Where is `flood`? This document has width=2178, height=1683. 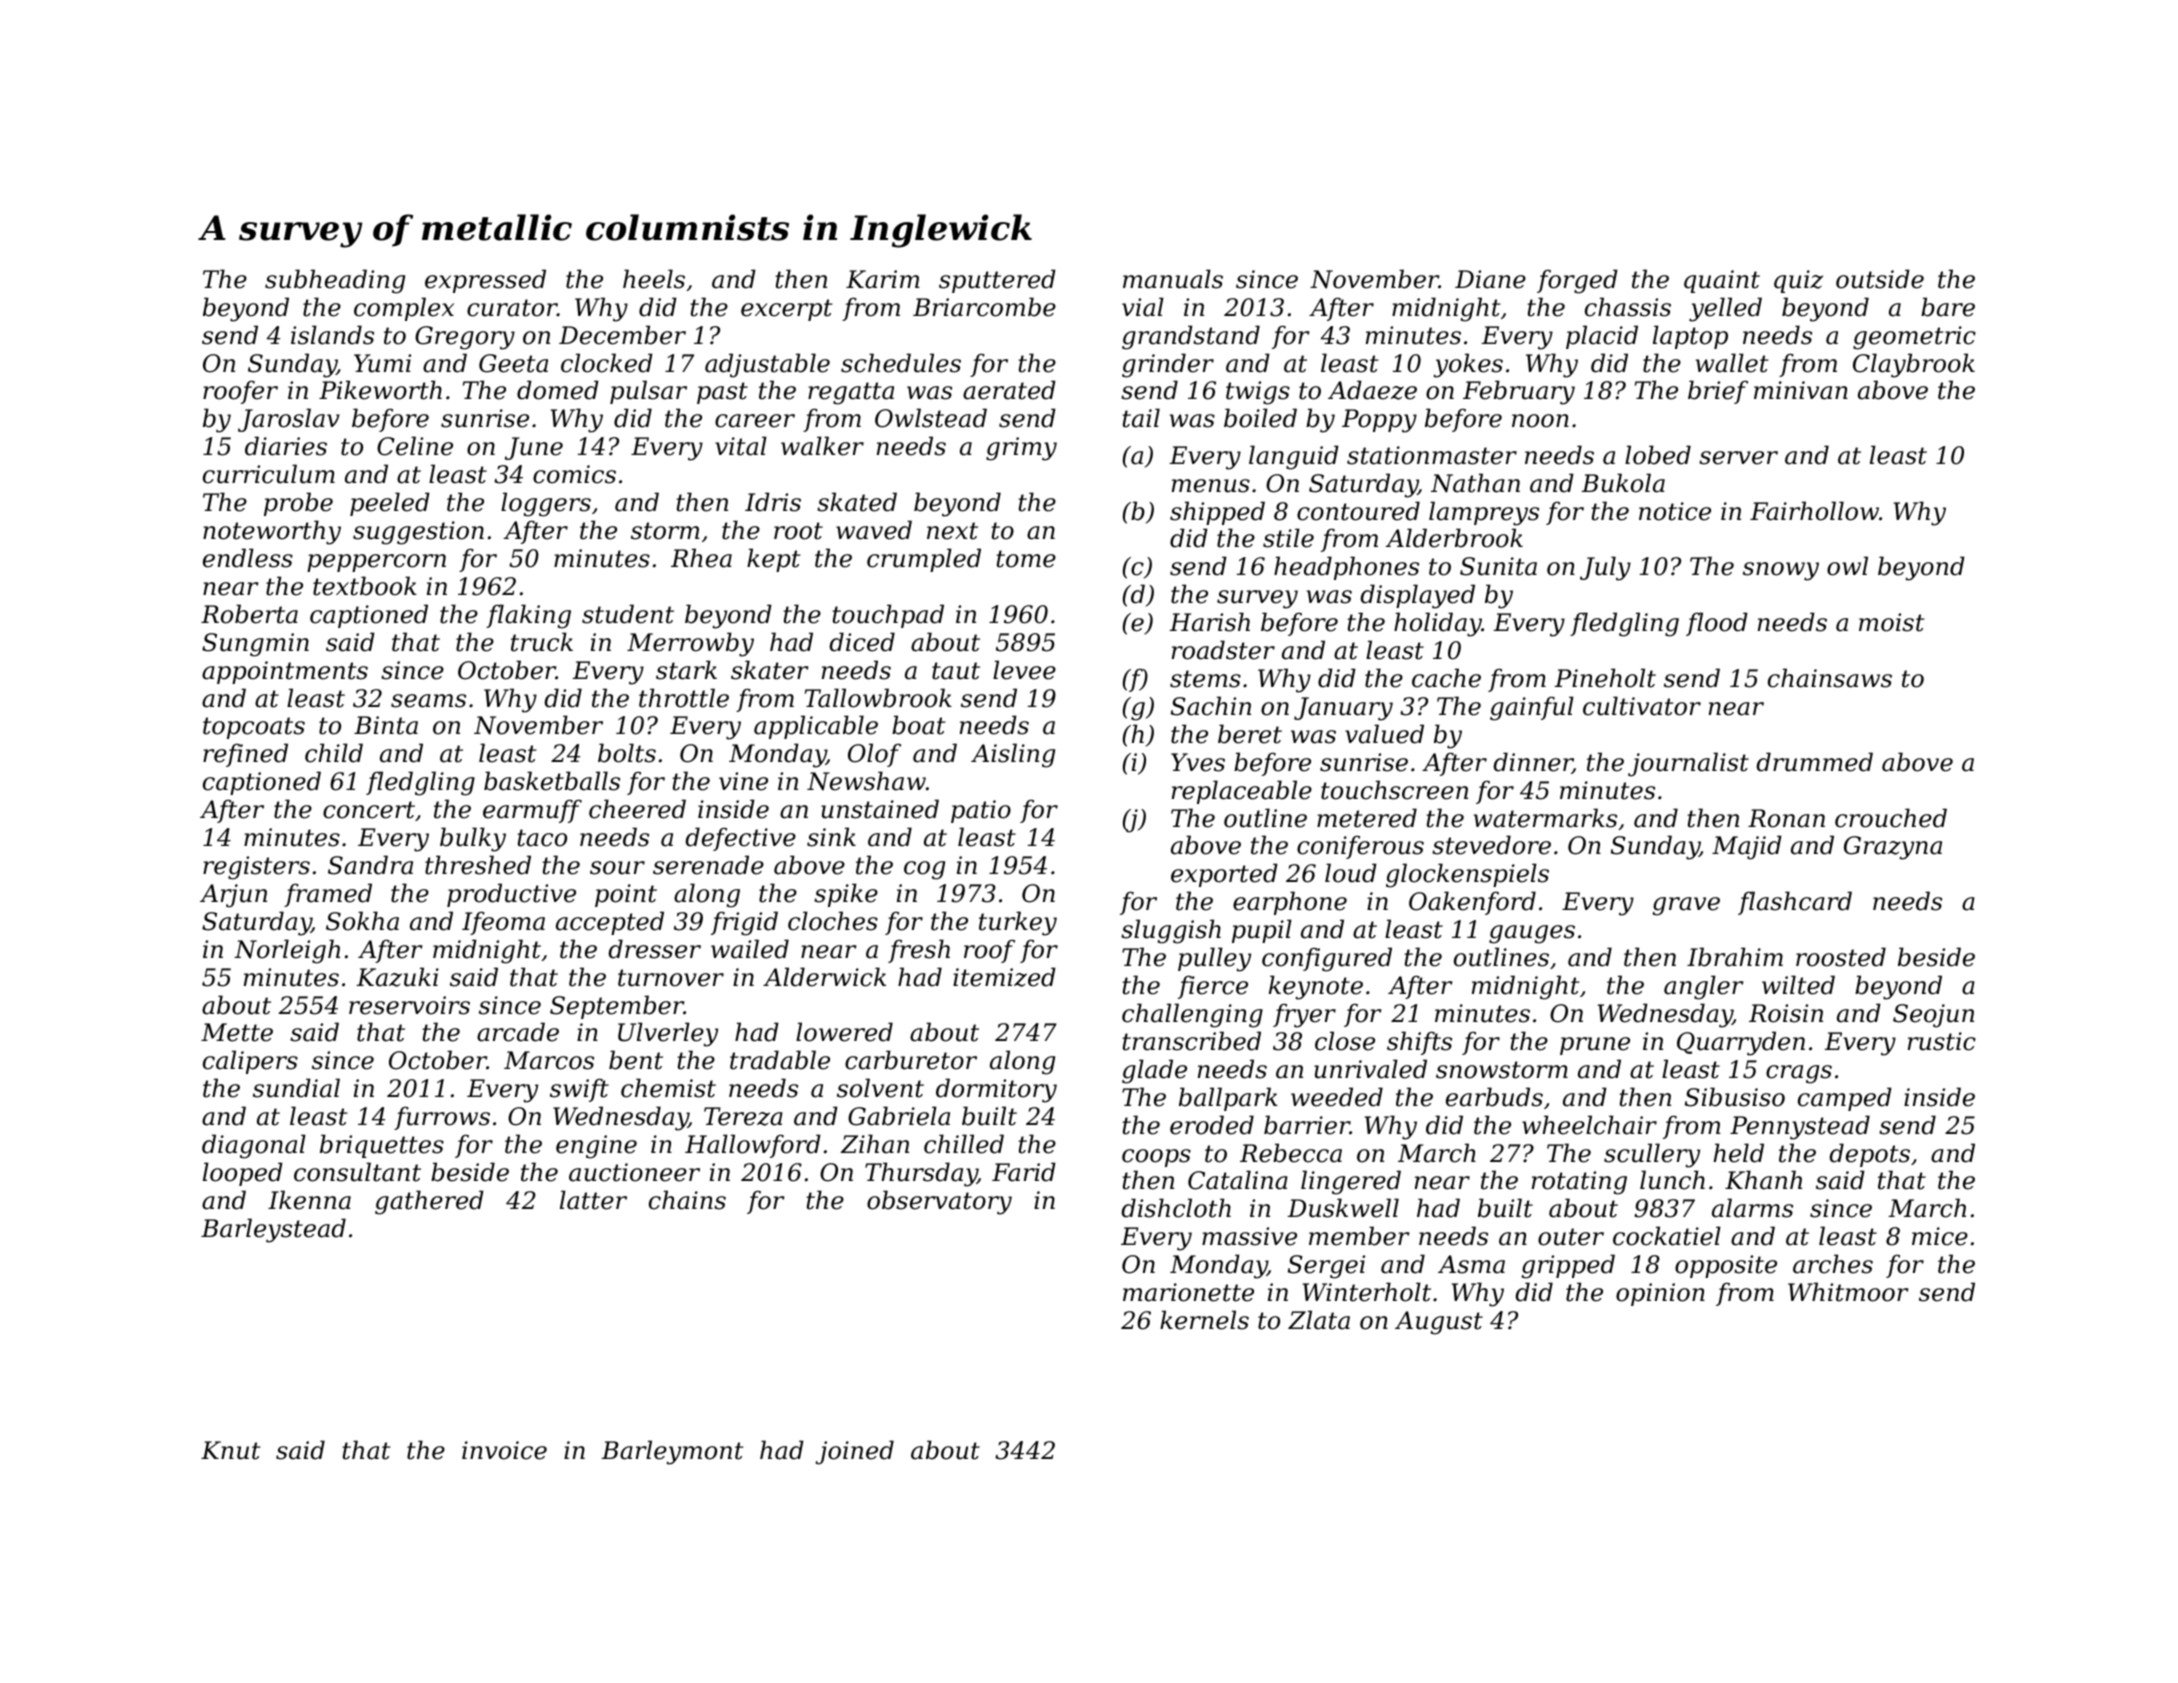
flood is located at coordinates (1717, 624).
